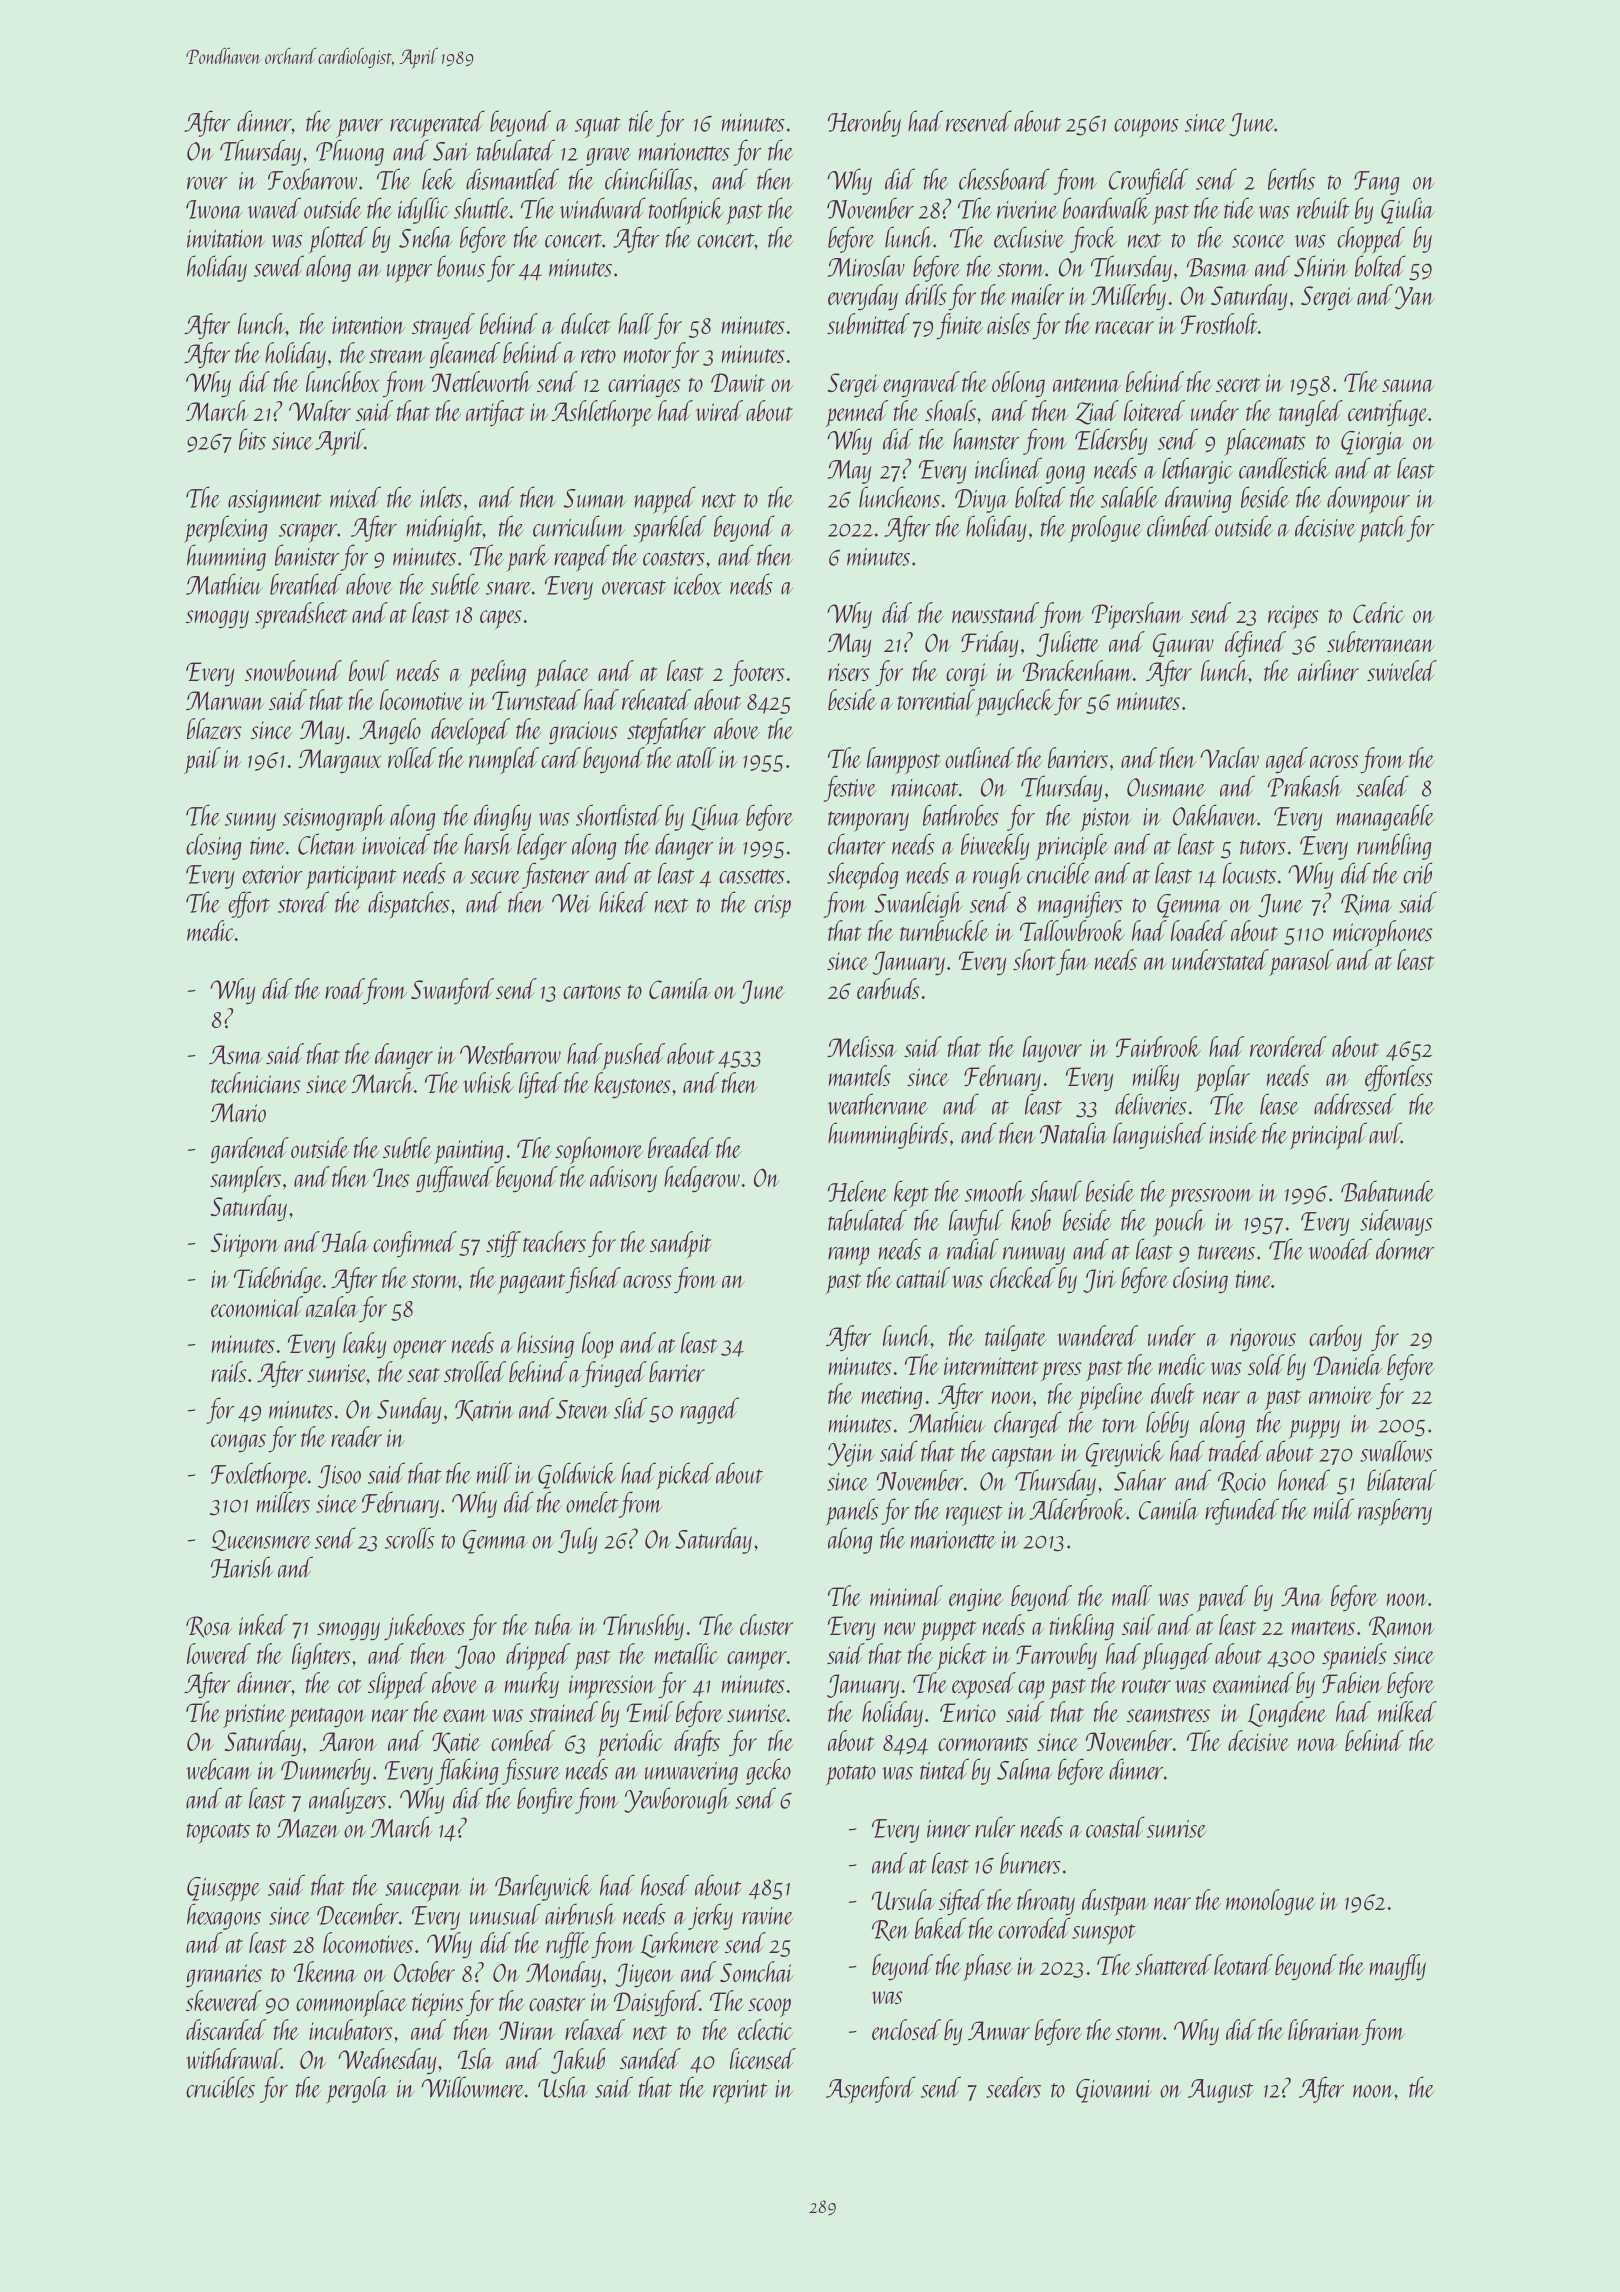 Image resolution: width=1620 pixels, height=2292 pixels. What do you see at coordinates (772, 907) in the screenshot?
I see `crisp` at bounding box center [772, 907].
